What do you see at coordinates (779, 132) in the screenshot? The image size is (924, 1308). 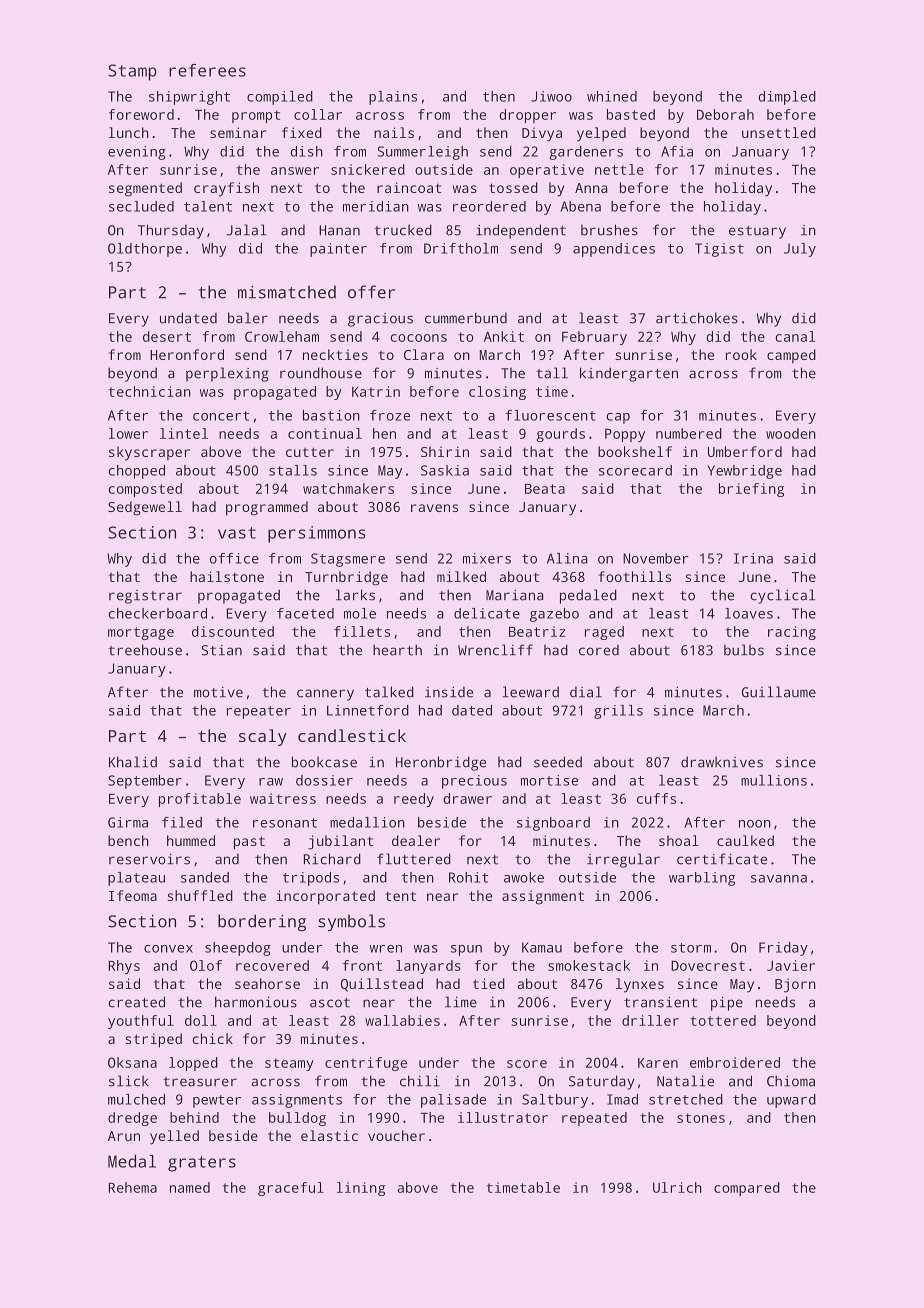 I see `unsettled` at bounding box center [779, 132].
